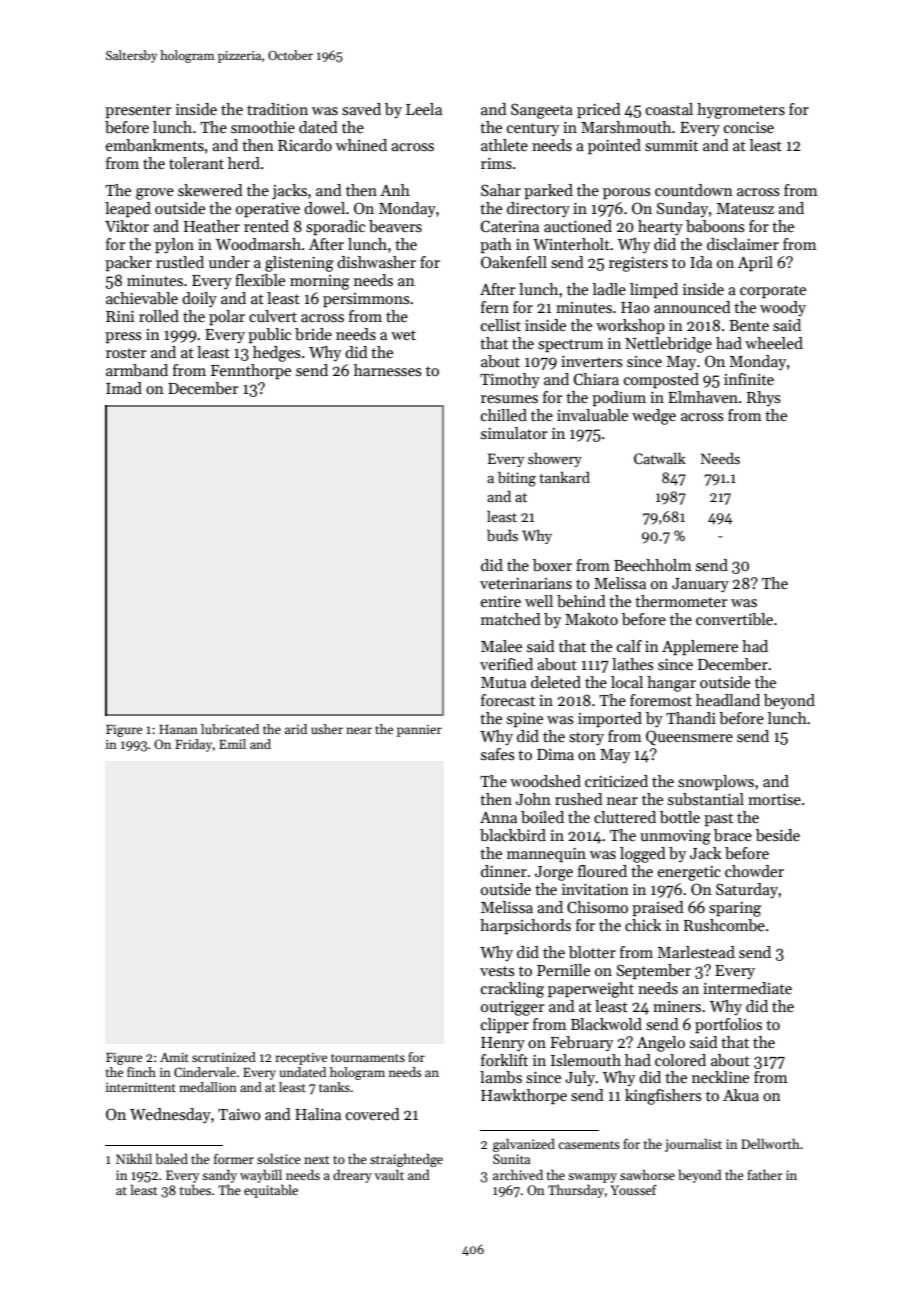 Image resolution: width=924 pixels, height=1314 pixels. Describe the element at coordinates (178, 729) in the image. I see `Hanan` at that location.
